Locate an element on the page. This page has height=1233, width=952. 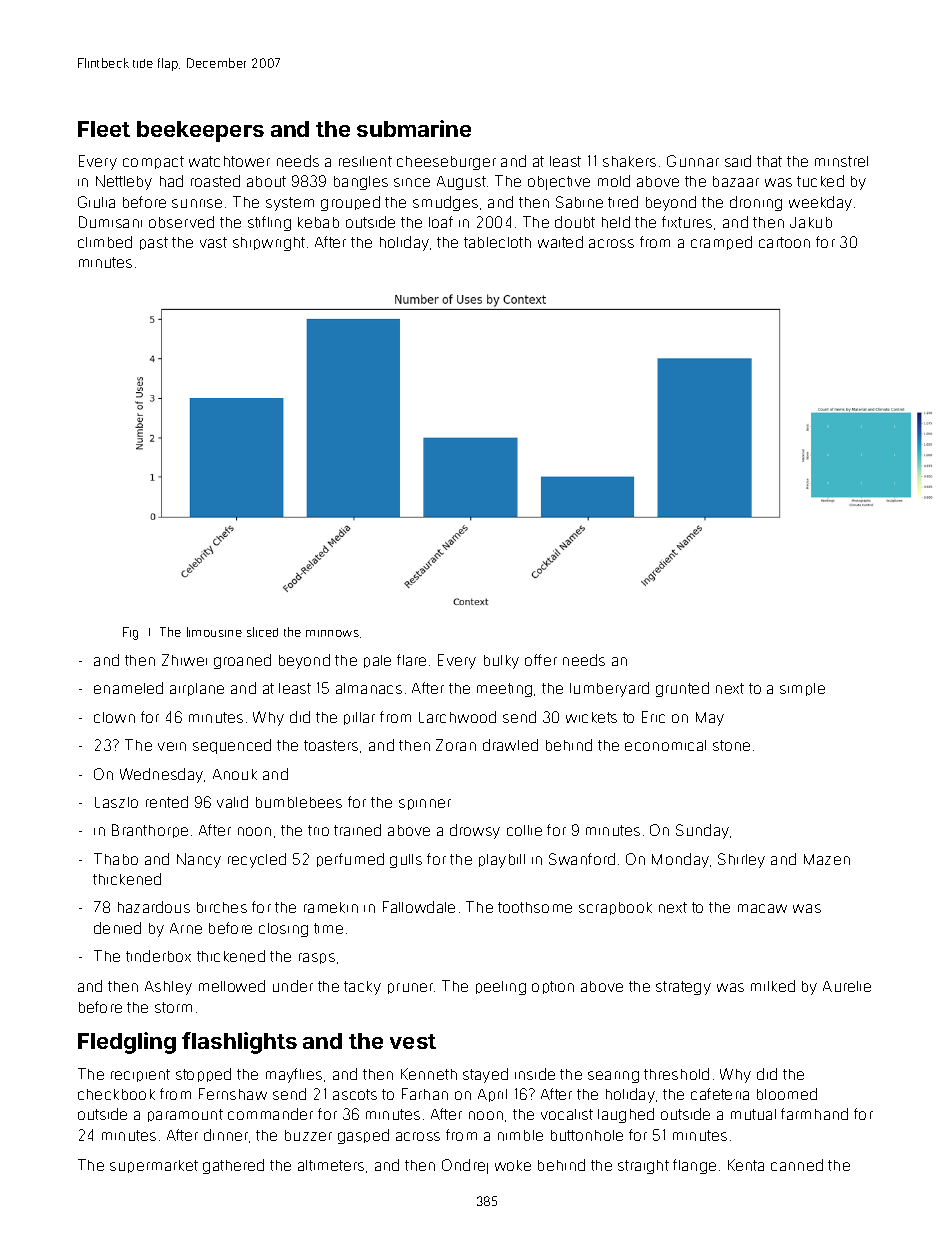
simple is located at coordinates (802, 689).
